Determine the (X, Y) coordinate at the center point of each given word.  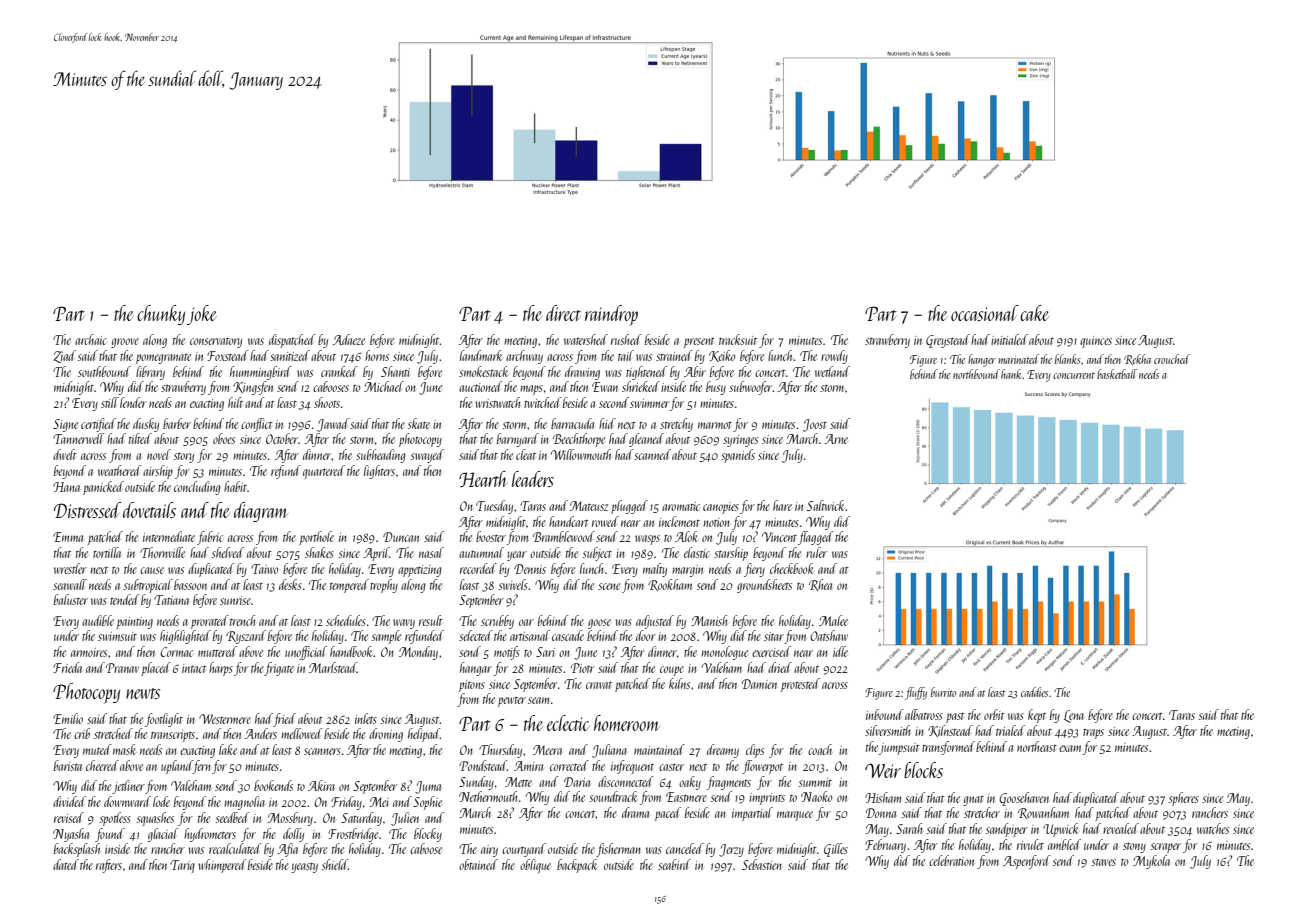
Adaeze (349, 339)
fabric (210, 538)
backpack (577, 866)
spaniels (738, 456)
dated (66, 864)
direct (563, 313)
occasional (985, 313)
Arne (836, 439)
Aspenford (1027, 862)
